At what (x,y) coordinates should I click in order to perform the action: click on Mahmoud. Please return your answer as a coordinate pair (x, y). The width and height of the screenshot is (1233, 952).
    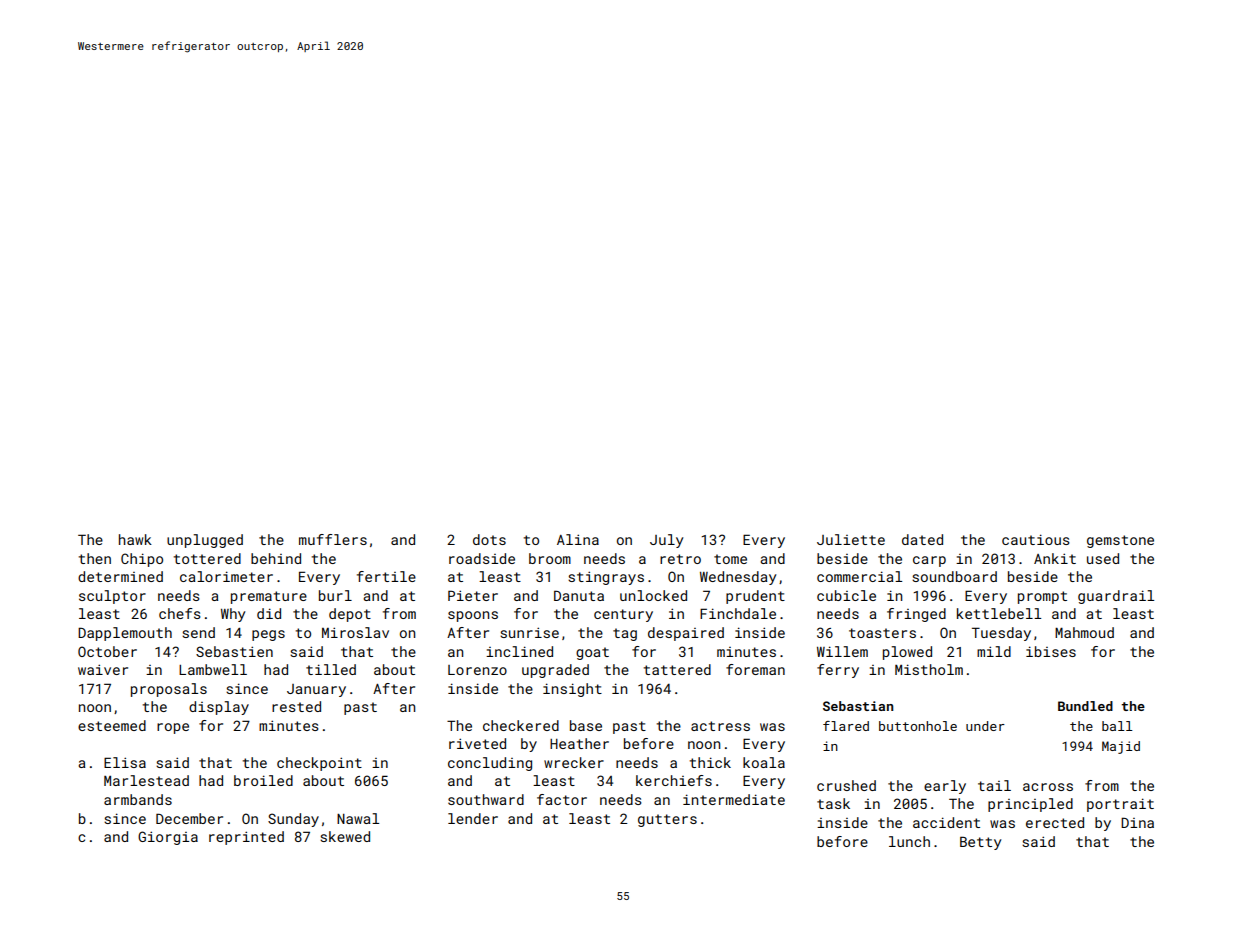
    Looking at the image, I should click on (1084, 632).
